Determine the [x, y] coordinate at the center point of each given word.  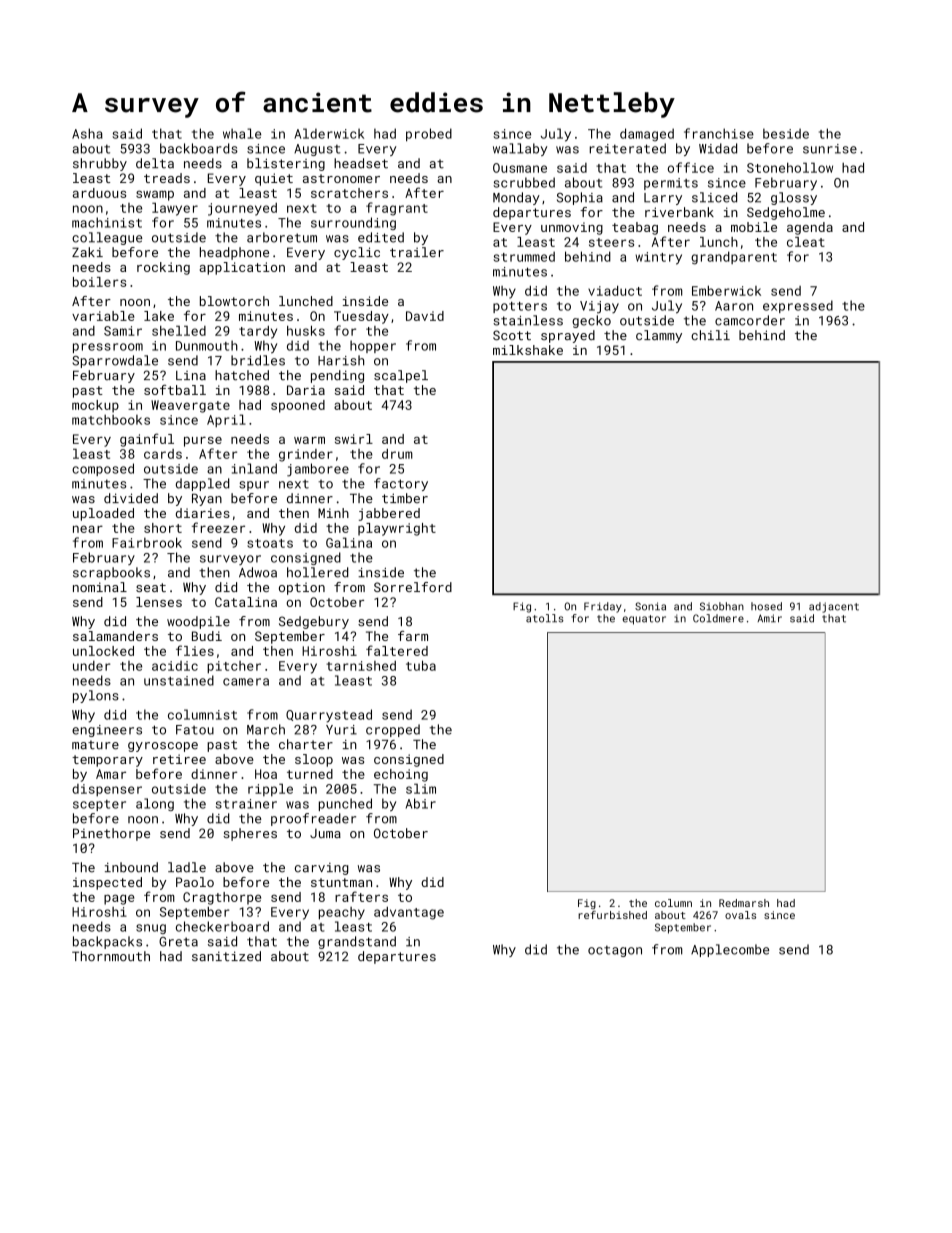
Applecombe [730, 950]
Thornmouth [111, 956]
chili [710, 335]
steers [611, 242]
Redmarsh [744, 903]
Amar [111, 774]
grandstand [357, 942]
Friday [602, 607]
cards [163, 454]
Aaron [734, 306]
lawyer [175, 209]
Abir [421, 803]
